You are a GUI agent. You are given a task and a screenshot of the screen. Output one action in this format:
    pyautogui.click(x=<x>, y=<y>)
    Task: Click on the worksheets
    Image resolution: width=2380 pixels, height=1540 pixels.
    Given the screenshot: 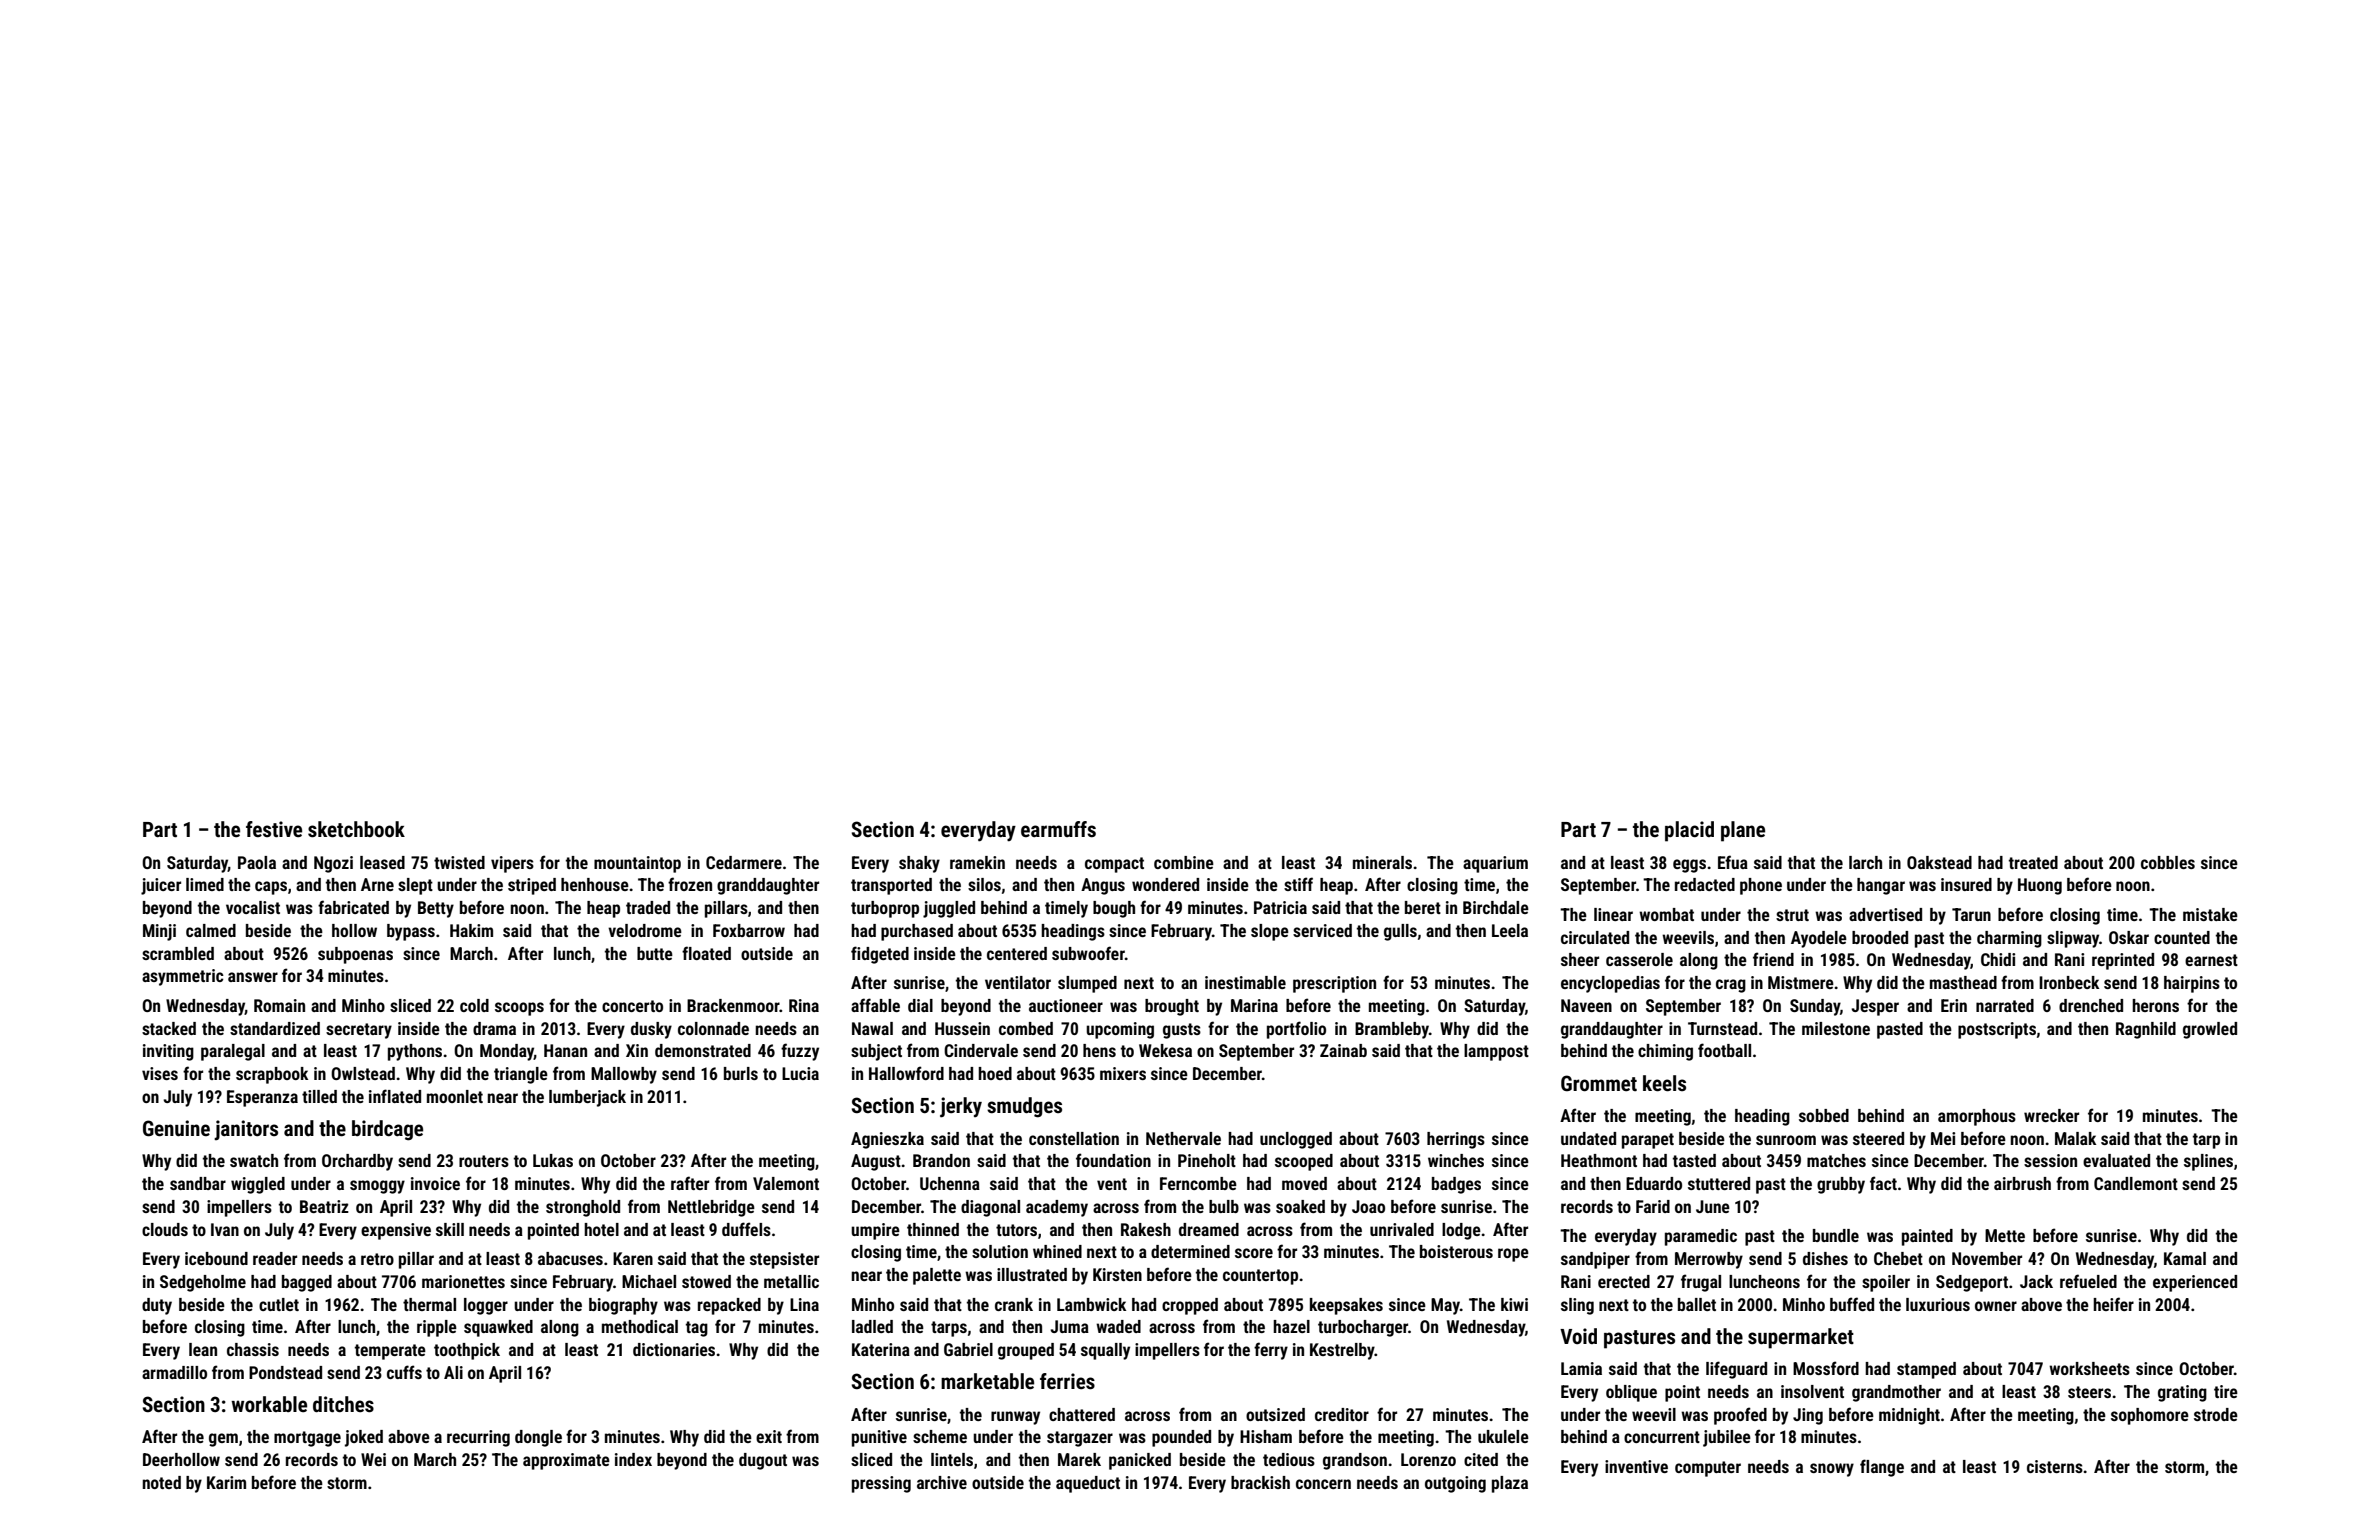 What is the action you would take?
    pyautogui.click(x=2089, y=1368)
